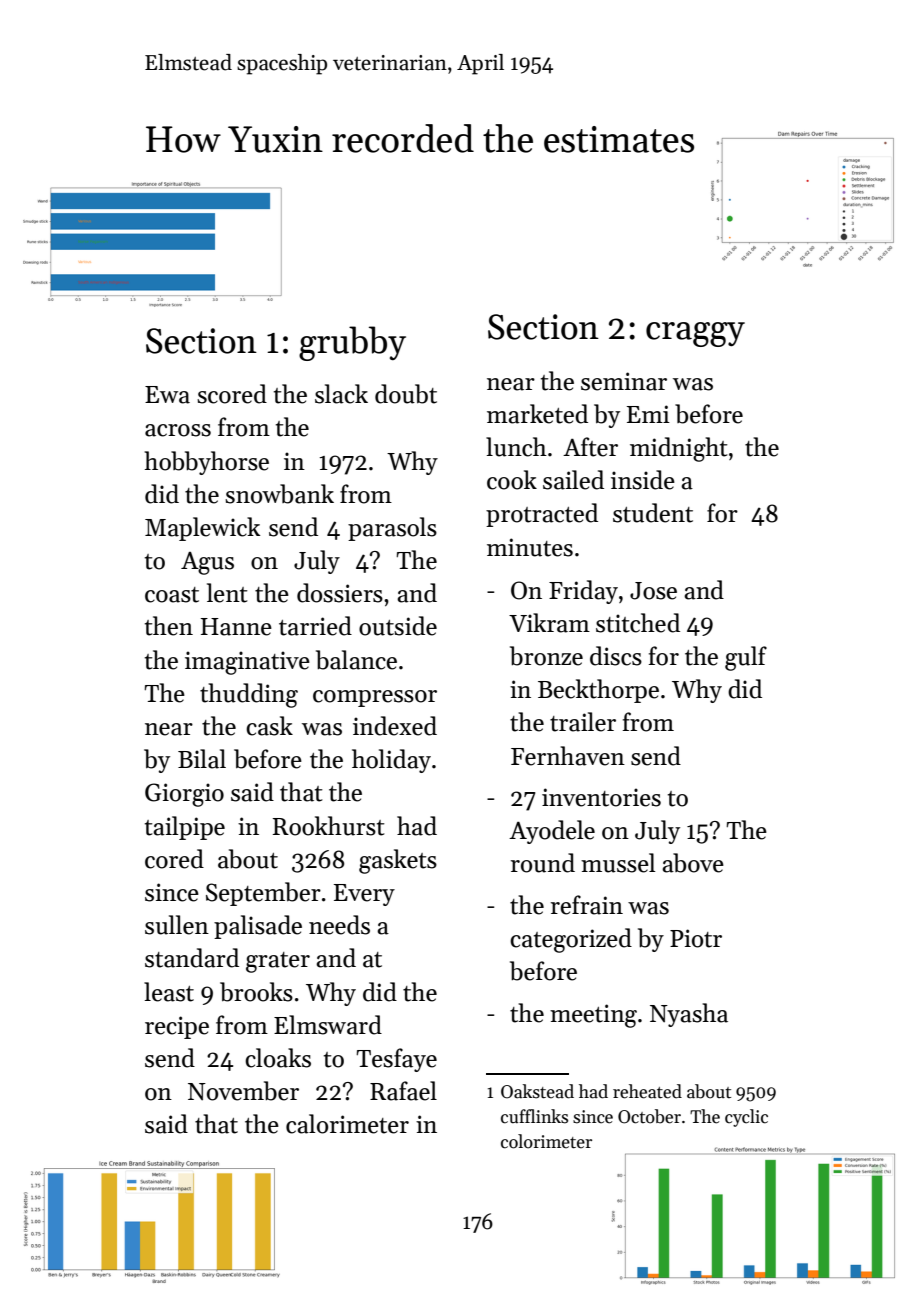 This screenshot has width=924, height=1311. I want to click on slack, so click(341, 394).
